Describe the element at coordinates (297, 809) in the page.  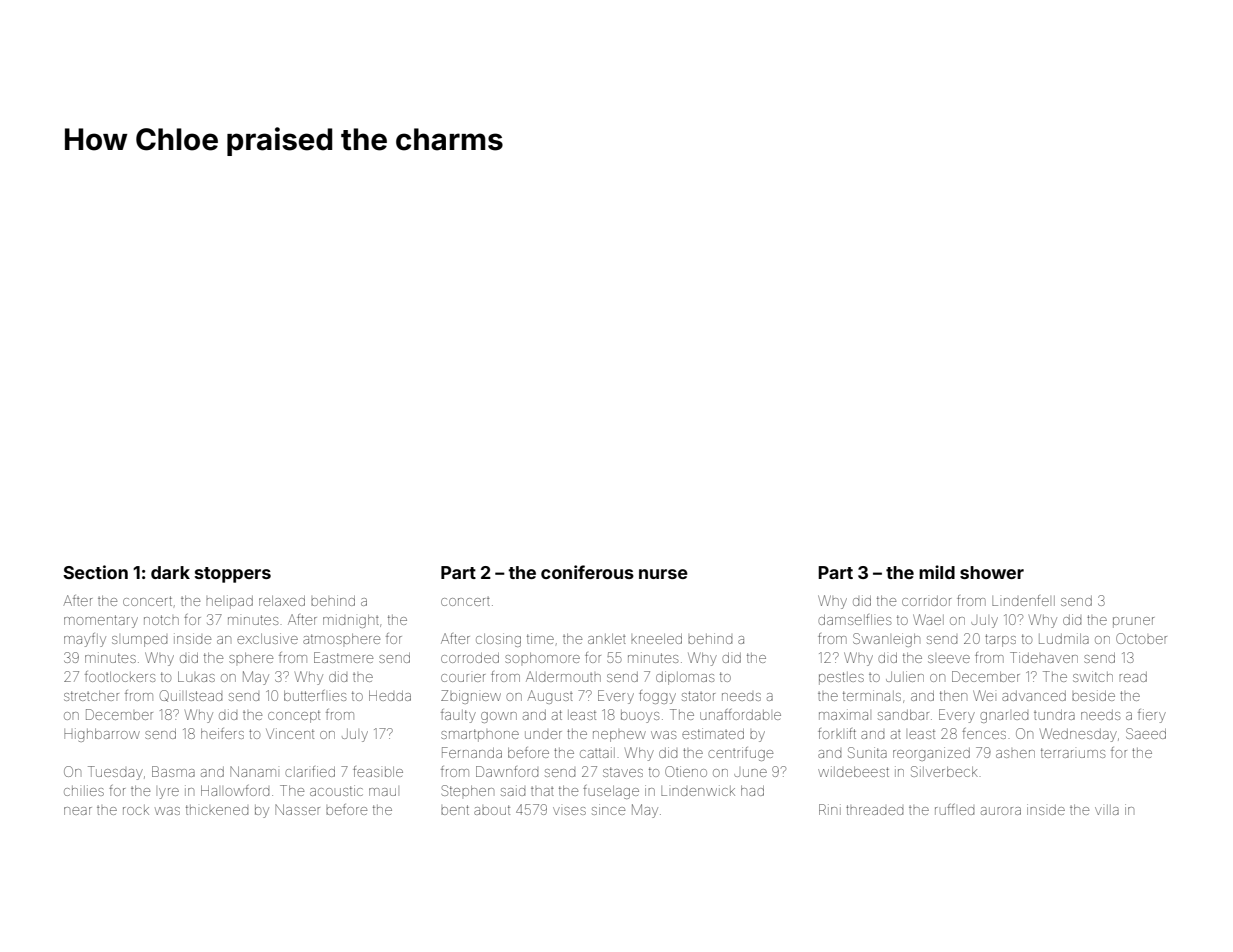
I see `Nasser` at that location.
